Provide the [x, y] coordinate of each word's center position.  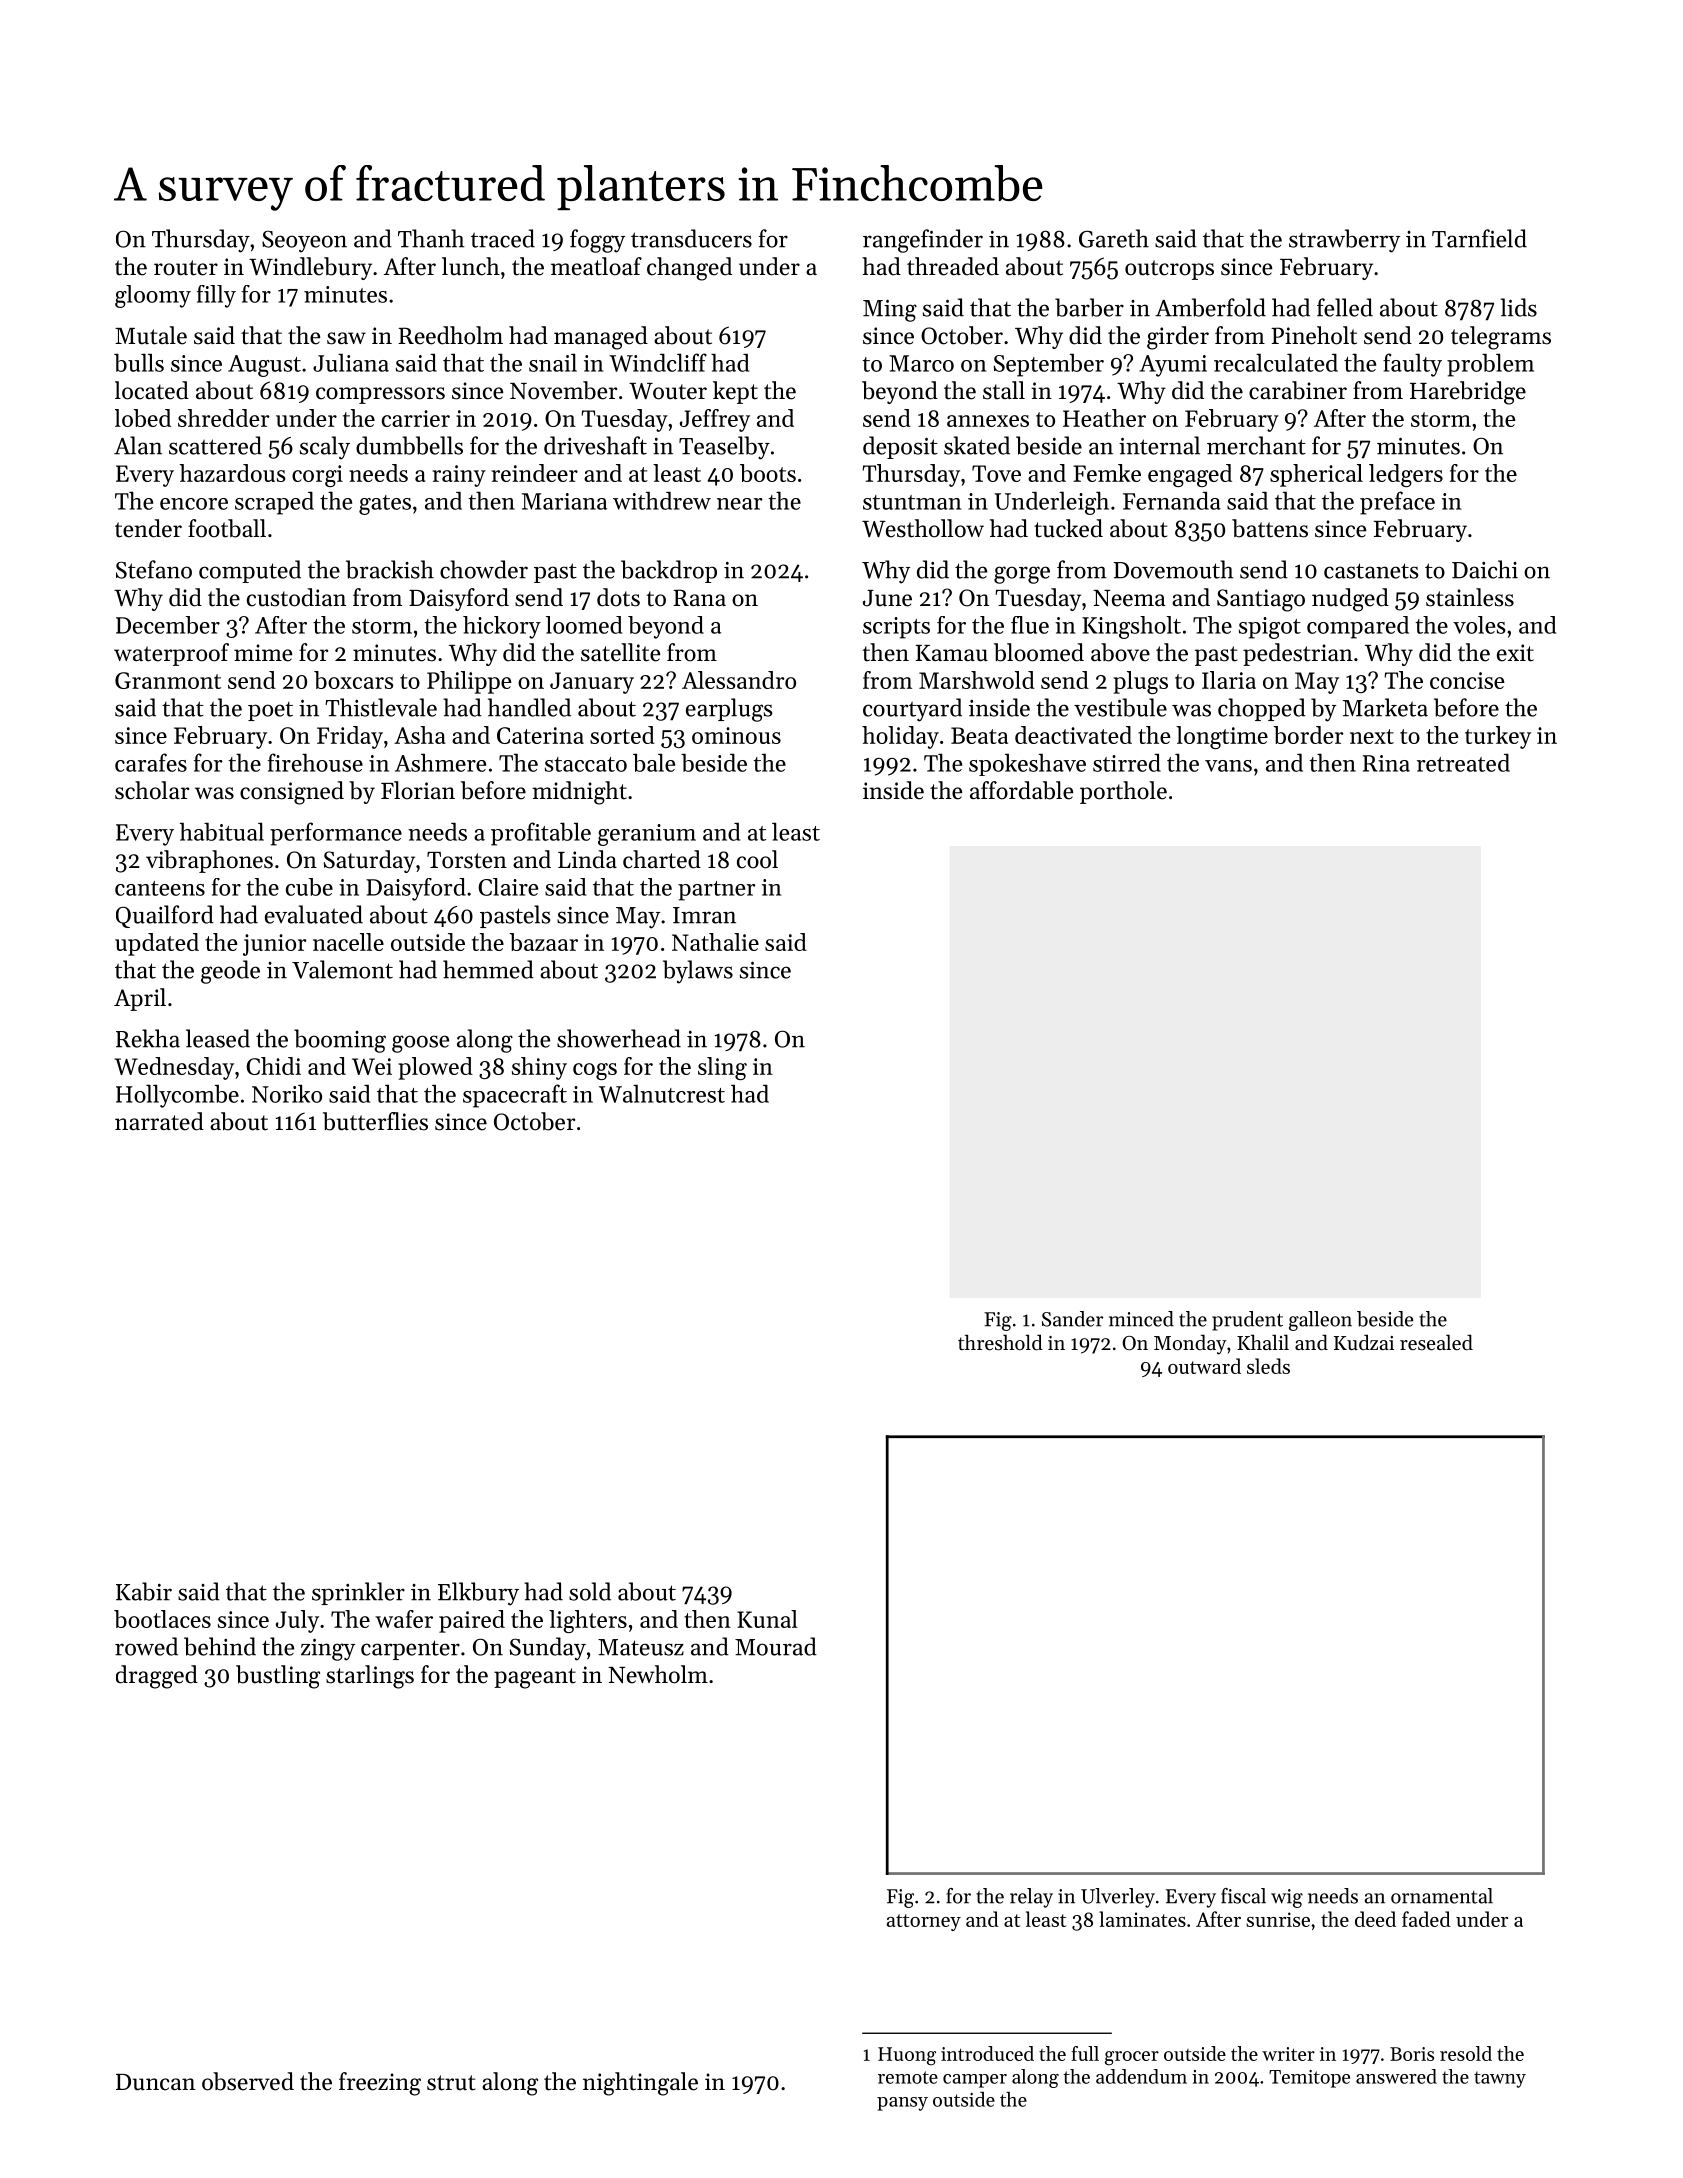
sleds [1268, 1366]
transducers [691, 238]
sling [722, 1068]
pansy [902, 2104]
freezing [380, 2084]
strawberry [1344, 241]
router [186, 268]
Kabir [144, 1591]
